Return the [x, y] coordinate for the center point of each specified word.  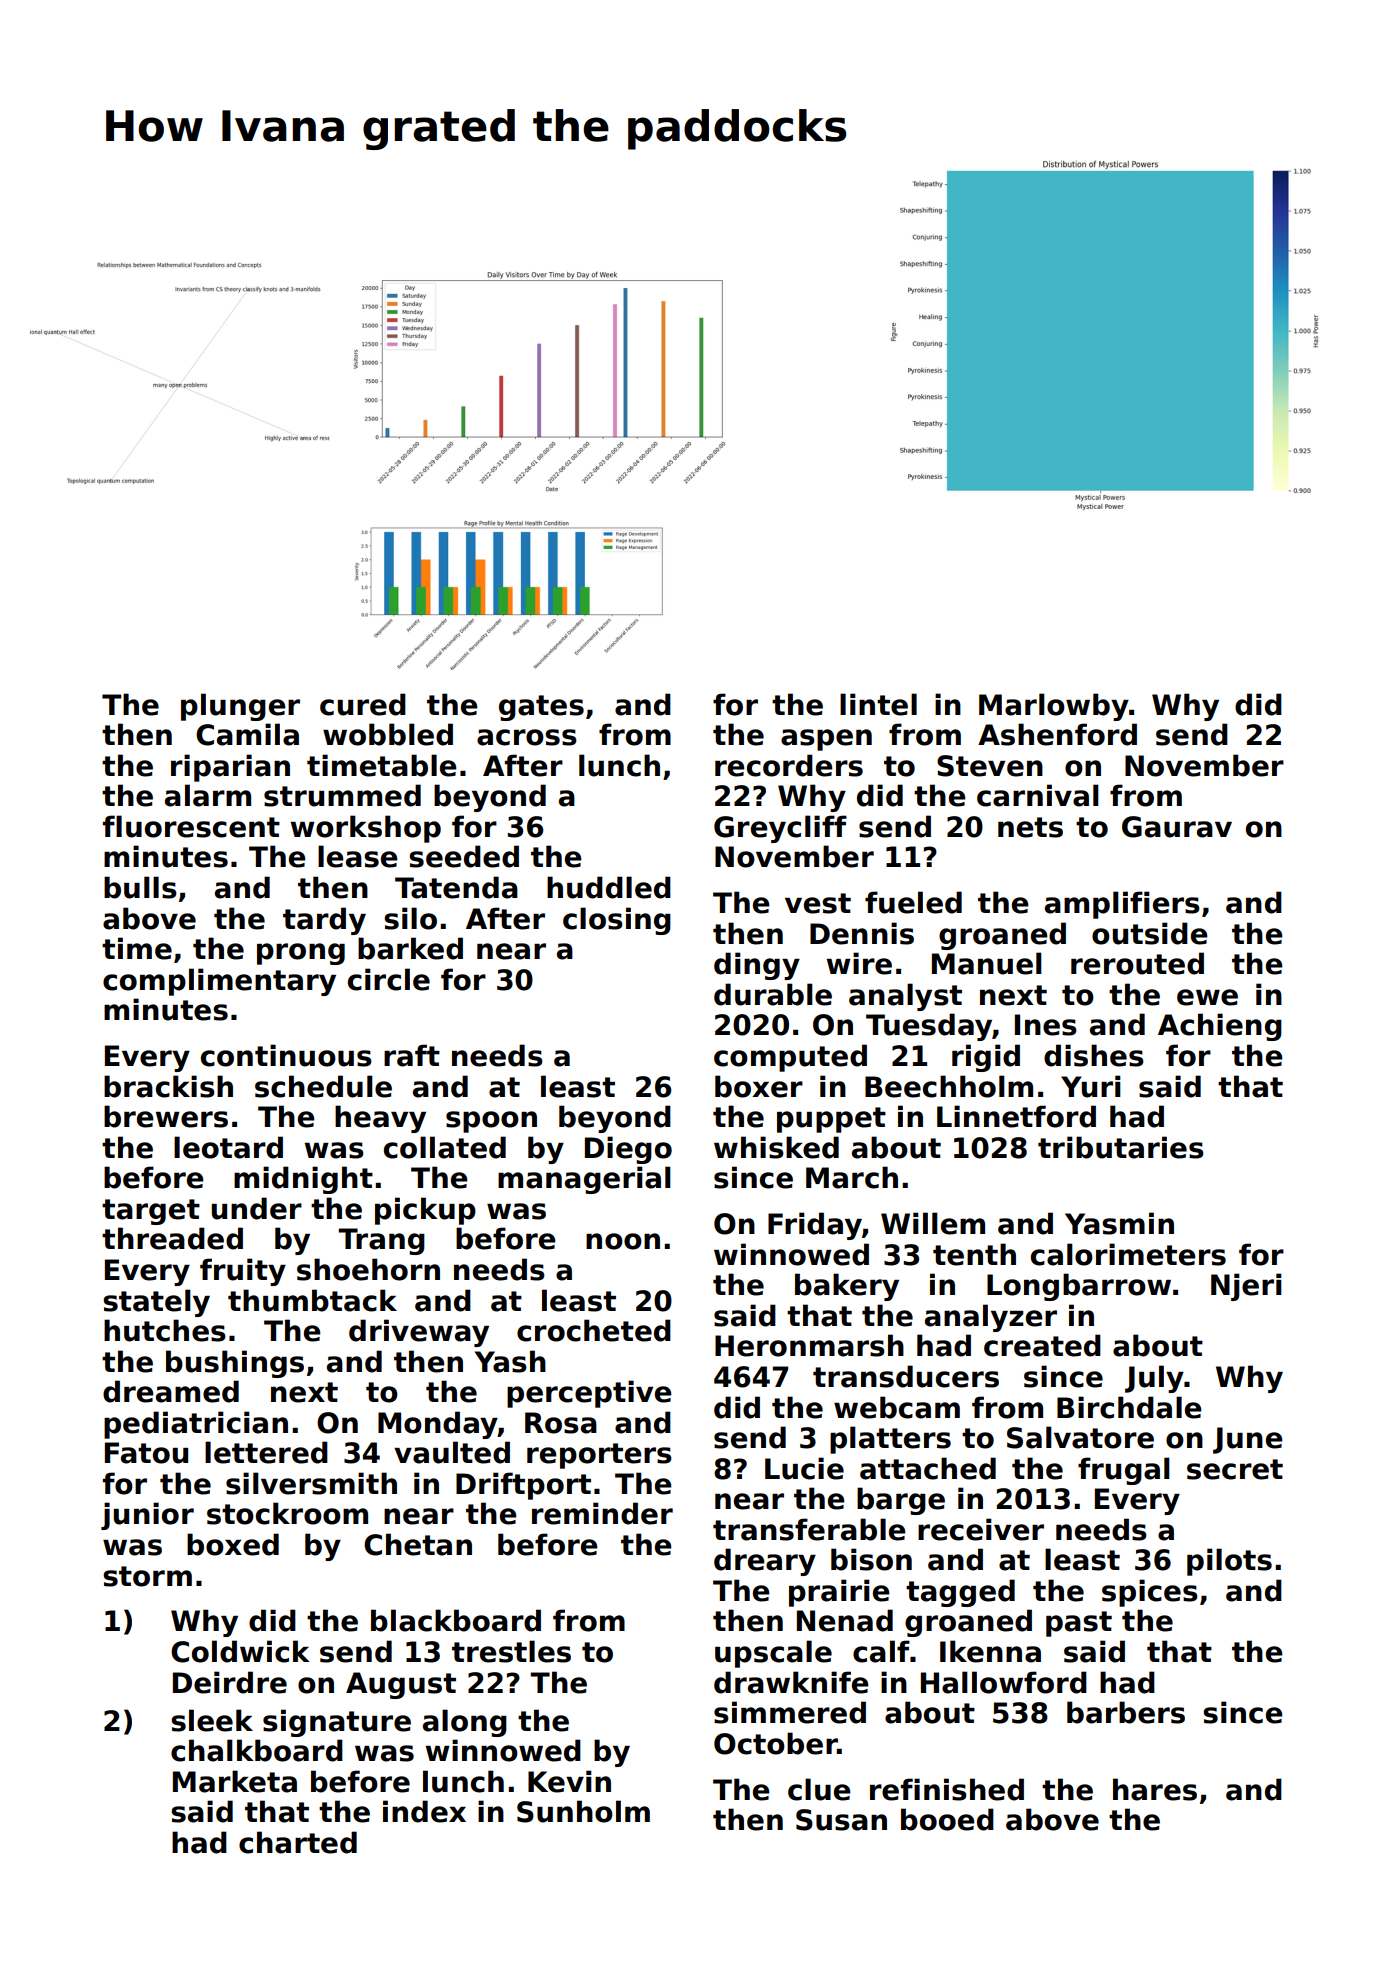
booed [947, 1819]
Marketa [235, 1781]
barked [410, 948]
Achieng [1220, 1027]
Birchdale [1129, 1407]
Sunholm [583, 1811]
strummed [342, 795]
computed [790, 1058]
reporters [599, 1456]
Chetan [418, 1544]
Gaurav [1177, 827]
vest [818, 903]
